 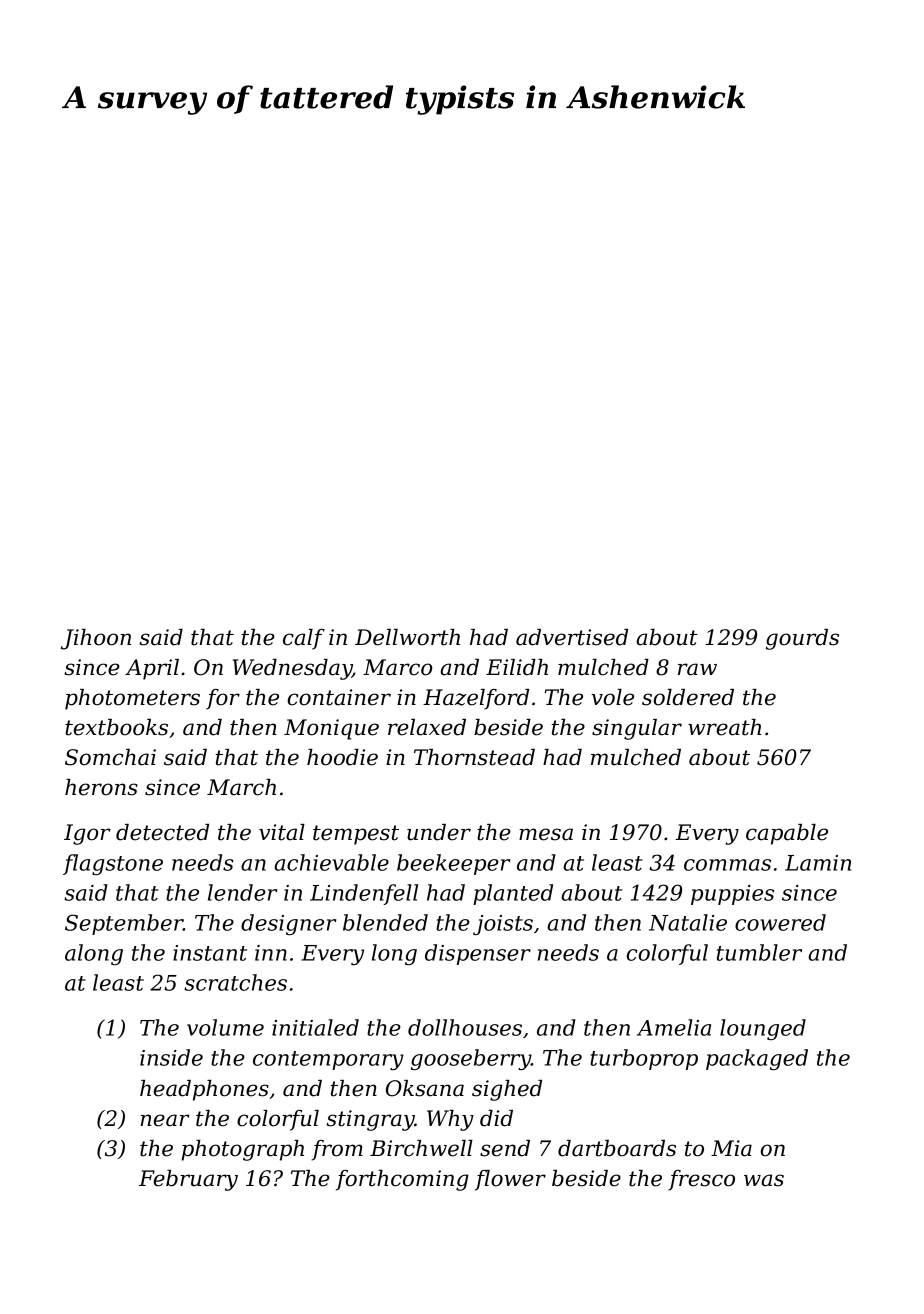 I want to click on singular, so click(x=637, y=729).
